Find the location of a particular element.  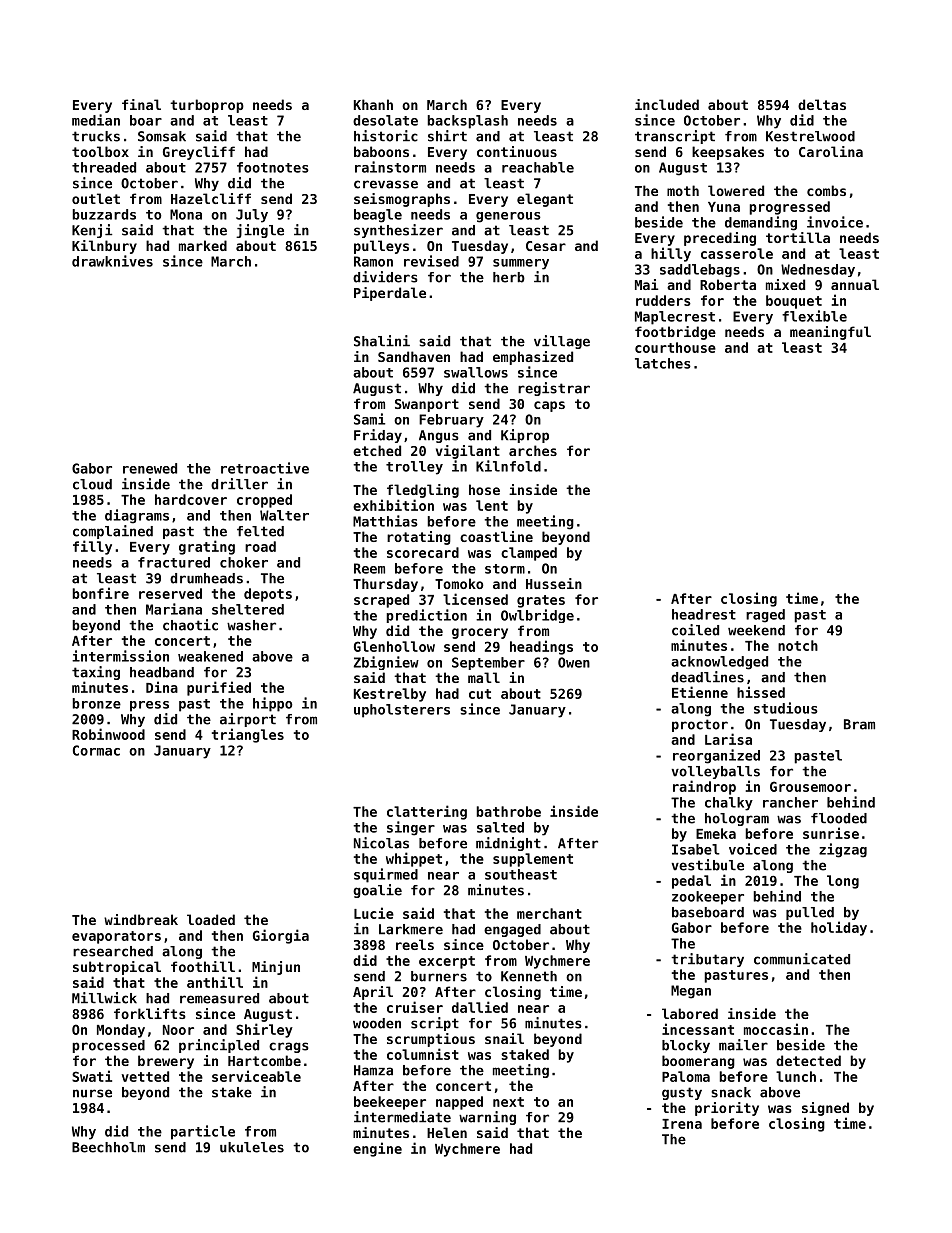

triangles is located at coordinates (248, 735).
